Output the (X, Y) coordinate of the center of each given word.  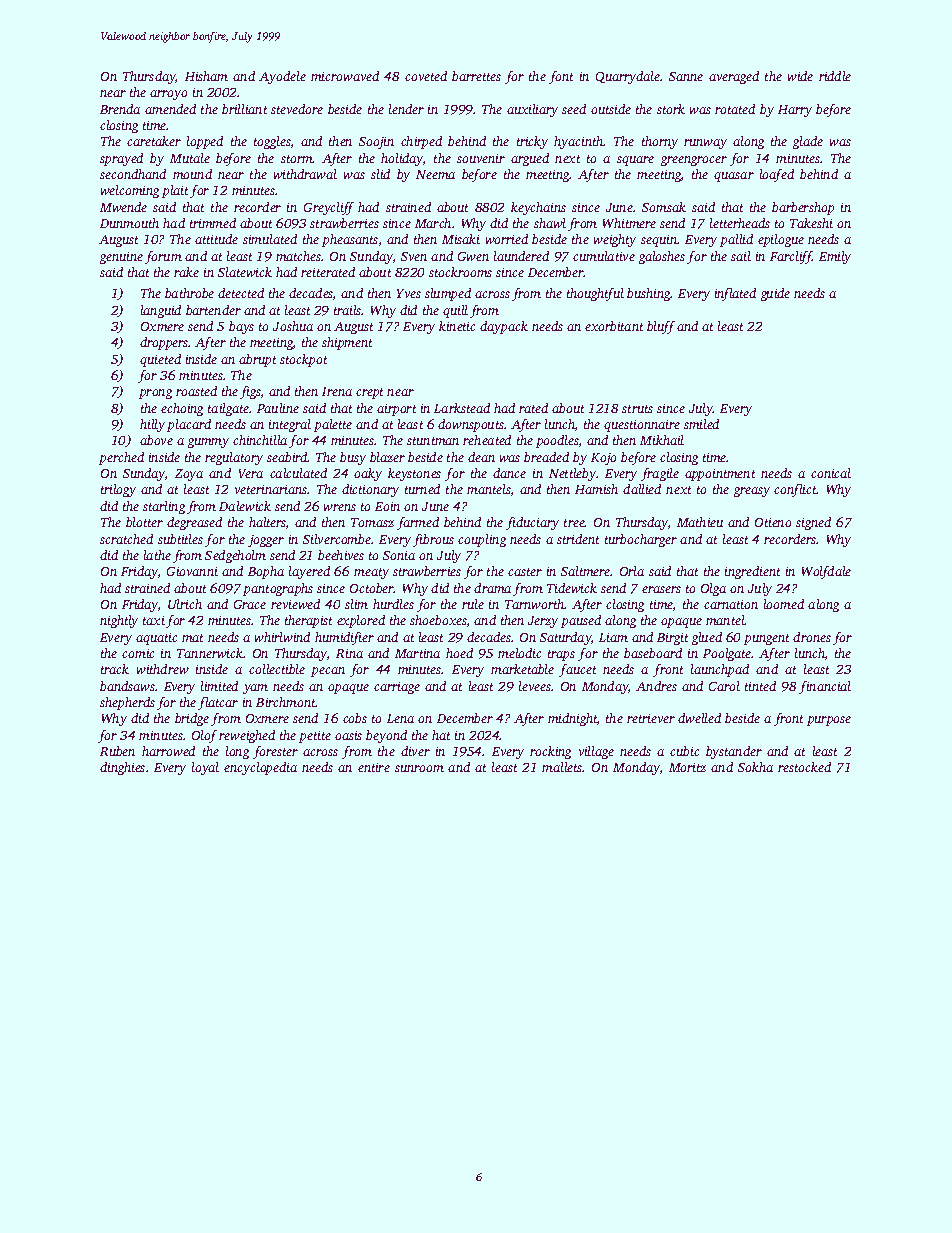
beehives (341, 555)
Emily (835, 257)
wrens (340, 507)
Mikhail (662, 440)
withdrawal (305, 174)
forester (275, 752)
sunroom (419, 768)
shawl (550, 223)
